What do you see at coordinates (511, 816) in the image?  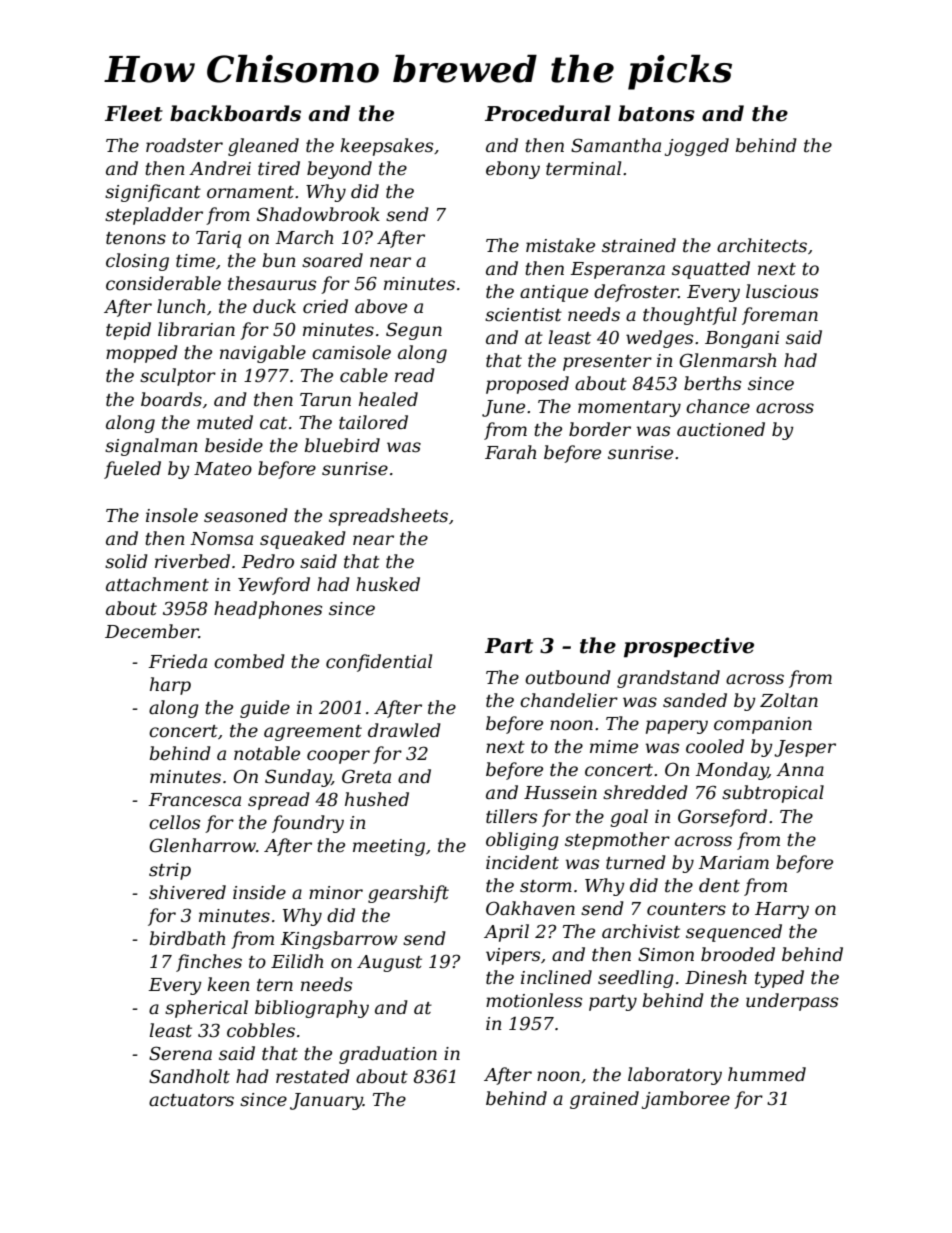 I see `tillers` at bounding box center [511, 816].
